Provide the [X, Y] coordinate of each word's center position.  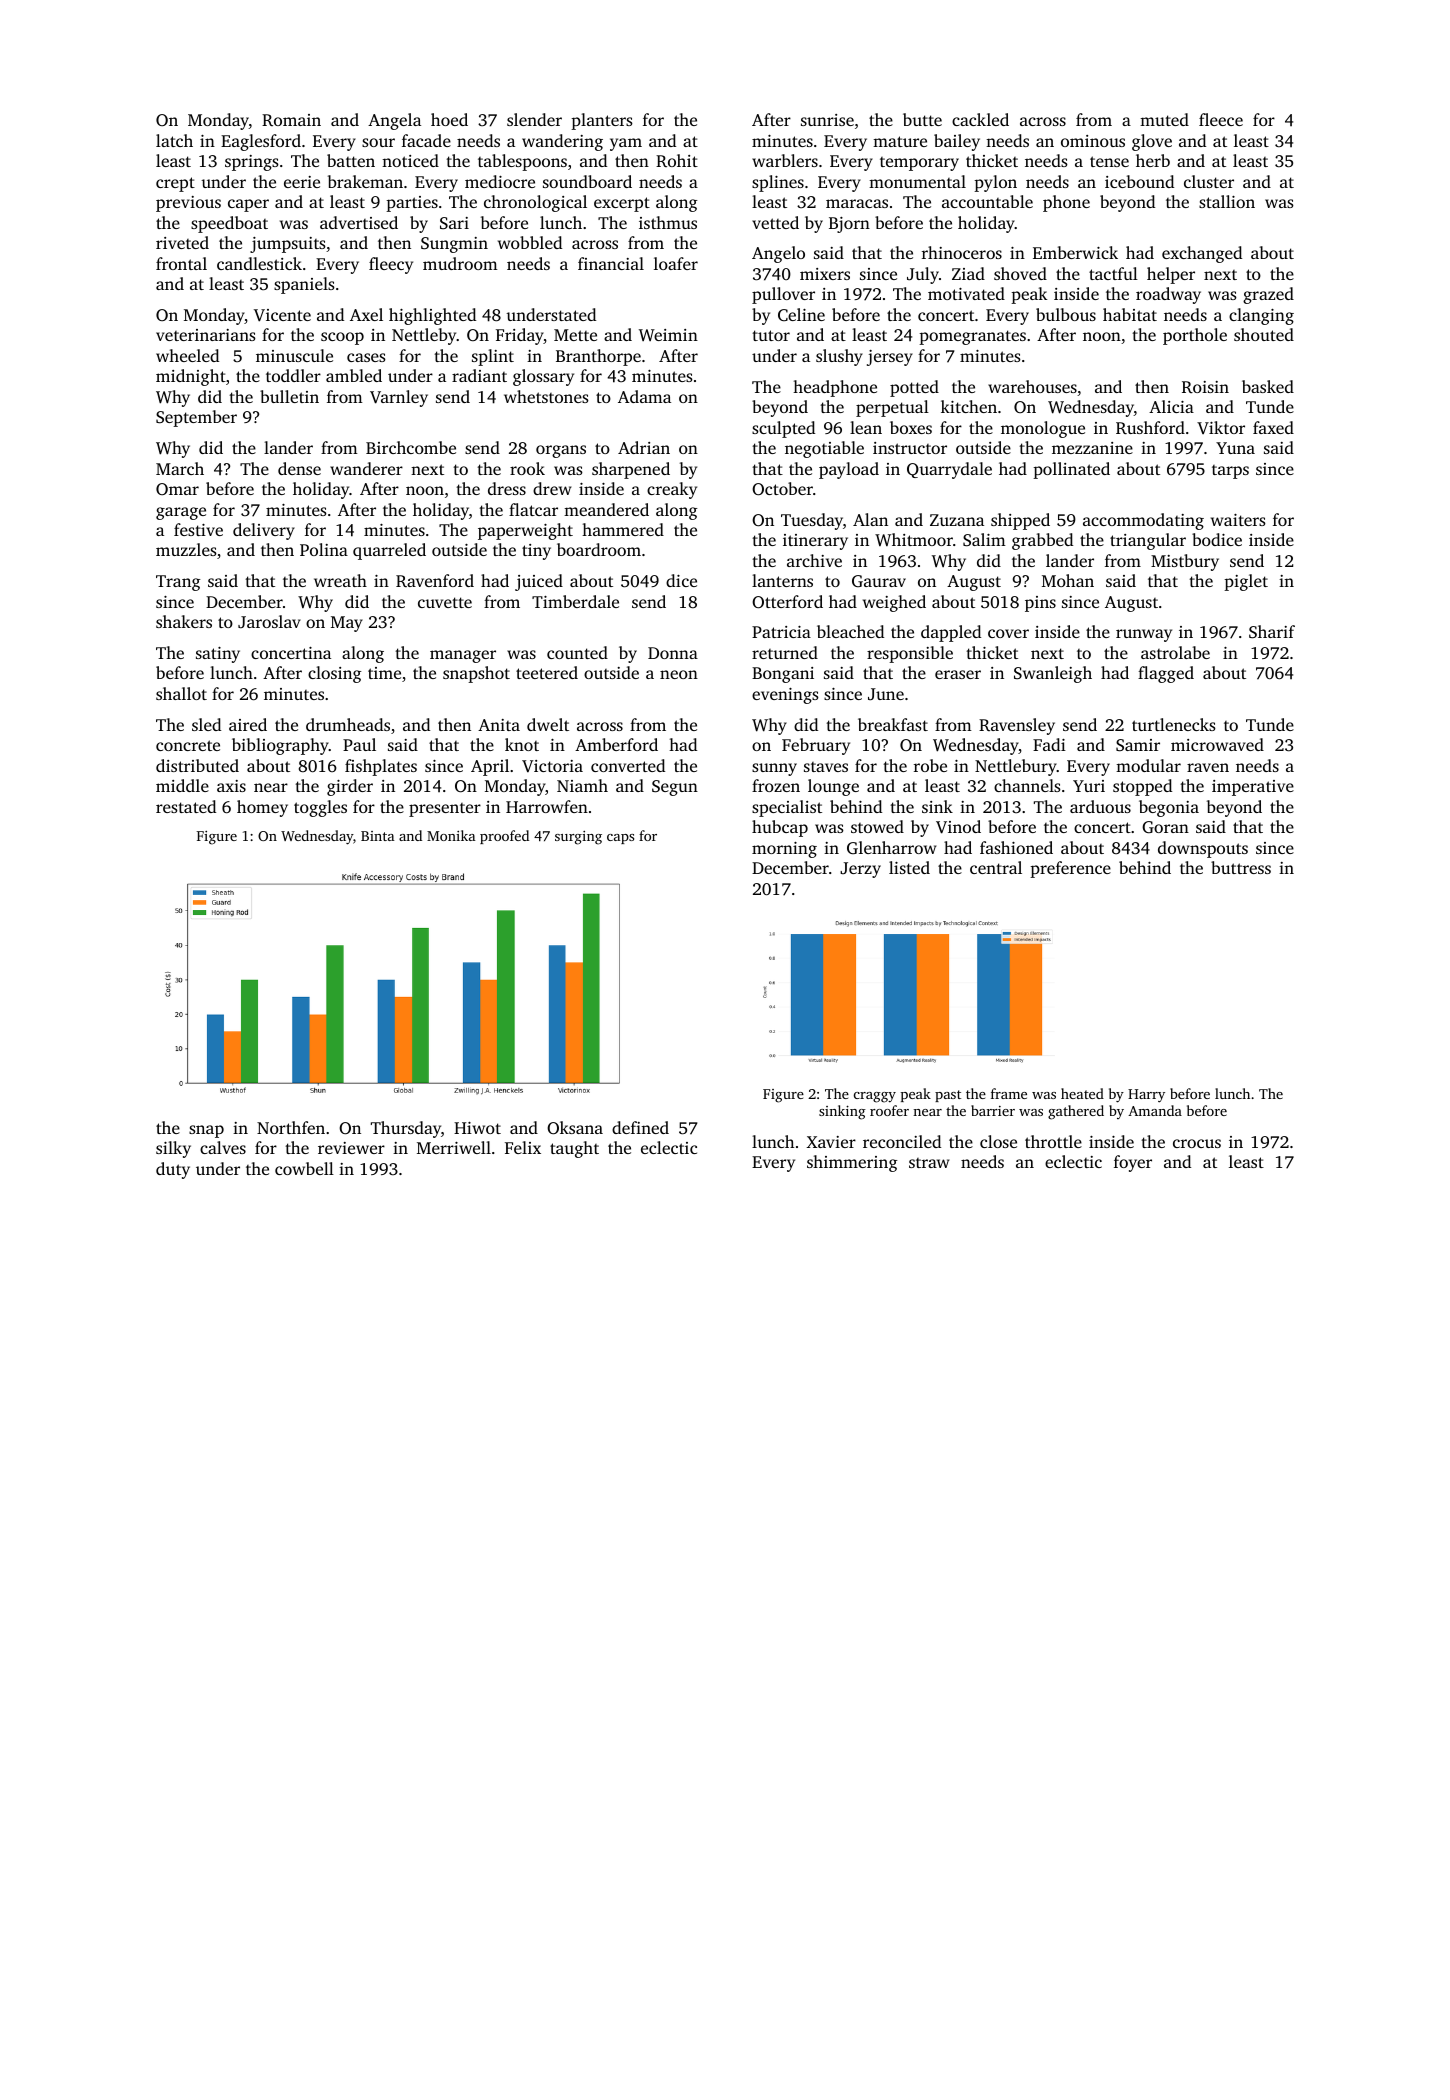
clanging [1261, 316]
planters [602, 121]
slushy [839, 357]
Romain [291, 120]
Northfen [291, 1127]
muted [1164, 119]
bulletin [289, 396]
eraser [958, 674]
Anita [499, 725]
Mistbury [1185, 562]
